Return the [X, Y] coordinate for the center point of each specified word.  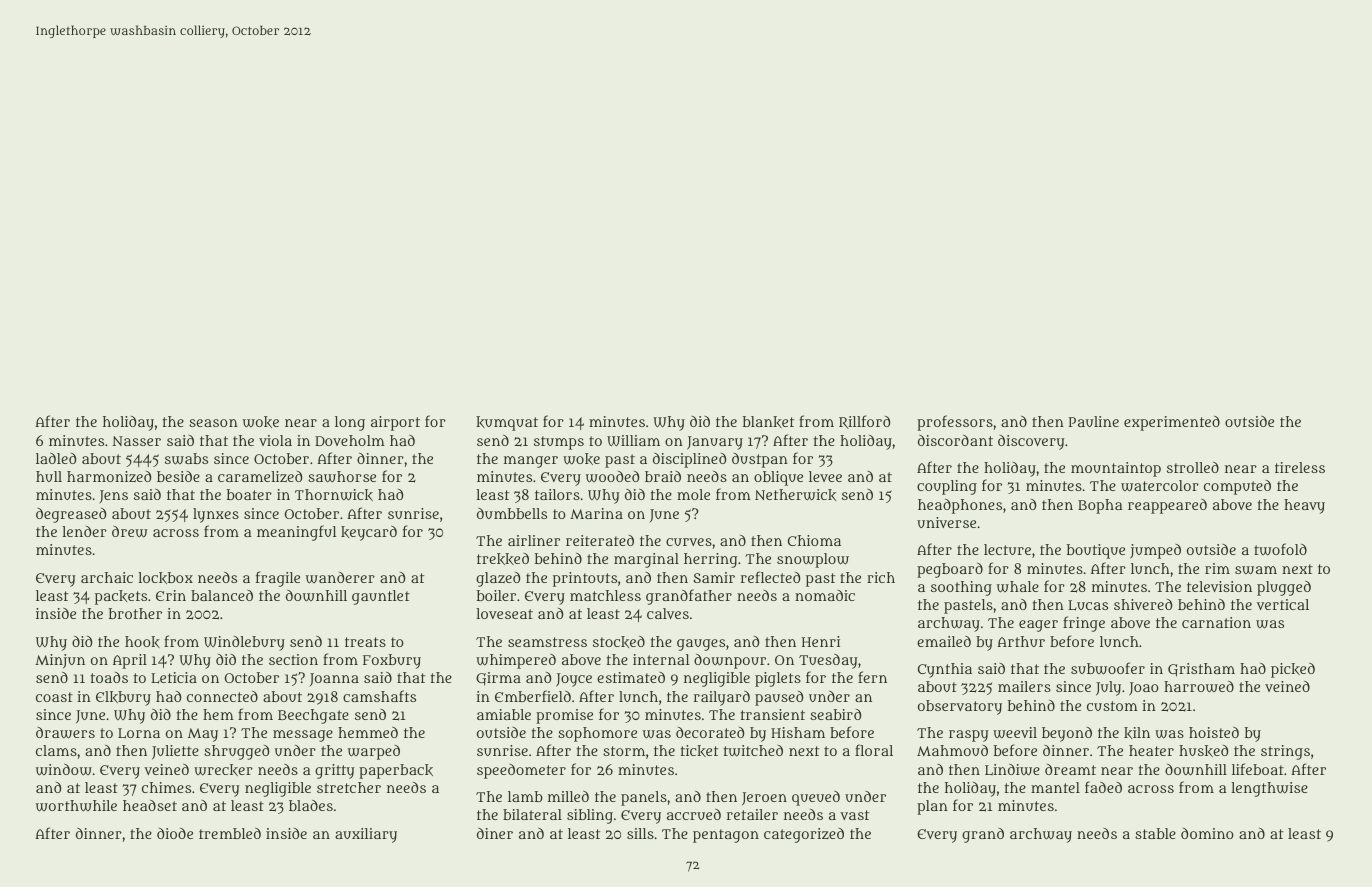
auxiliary [366, 835]
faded [1103, 787]
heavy [1304, 506]
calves [668, 613]
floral [874, 750]
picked [1293, 670]
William [633, 441]
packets [121, 597]
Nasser [136, 441]
